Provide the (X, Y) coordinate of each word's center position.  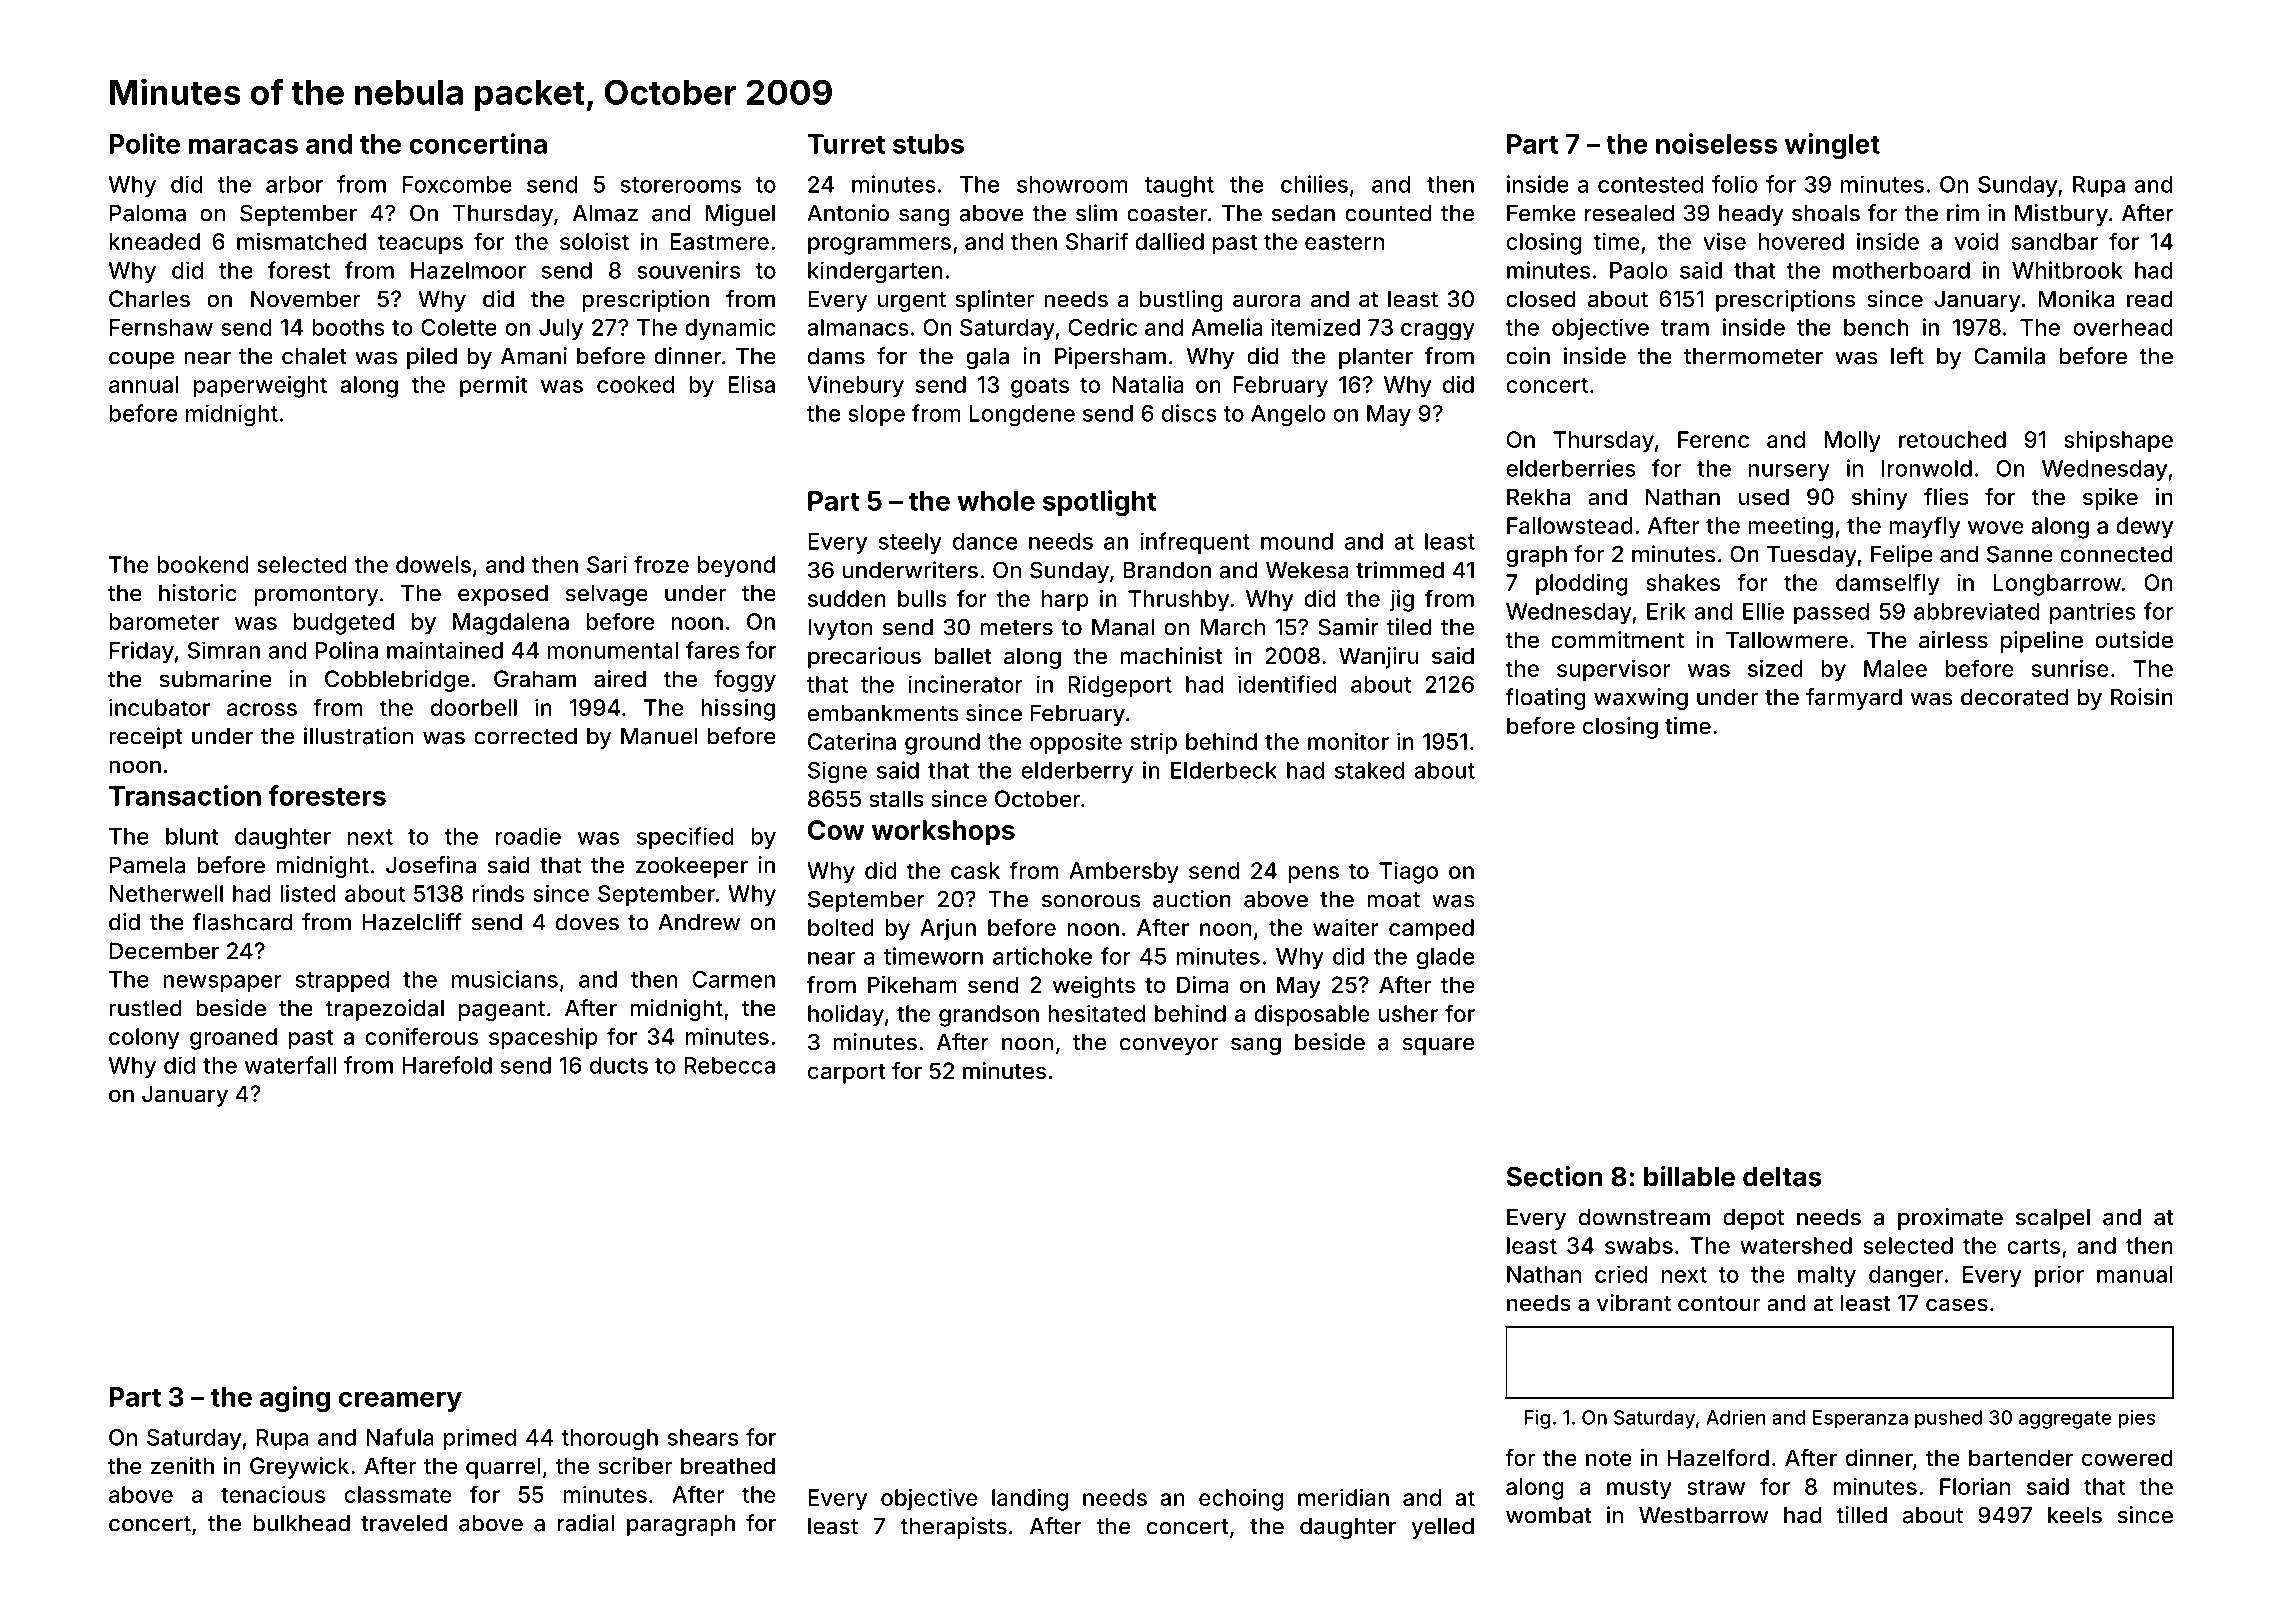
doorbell (474, 707)
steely (910, 543)
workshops (943, 832)
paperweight (260, 386)
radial (586, 1523)
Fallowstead (1570, 525)
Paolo (1639, 270)
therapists (953, 1528)
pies (2137, 1419)
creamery (400, 1402)
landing (1030, 1499)
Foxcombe (457, 184)
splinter (995, 301)
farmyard (1854, 699)
